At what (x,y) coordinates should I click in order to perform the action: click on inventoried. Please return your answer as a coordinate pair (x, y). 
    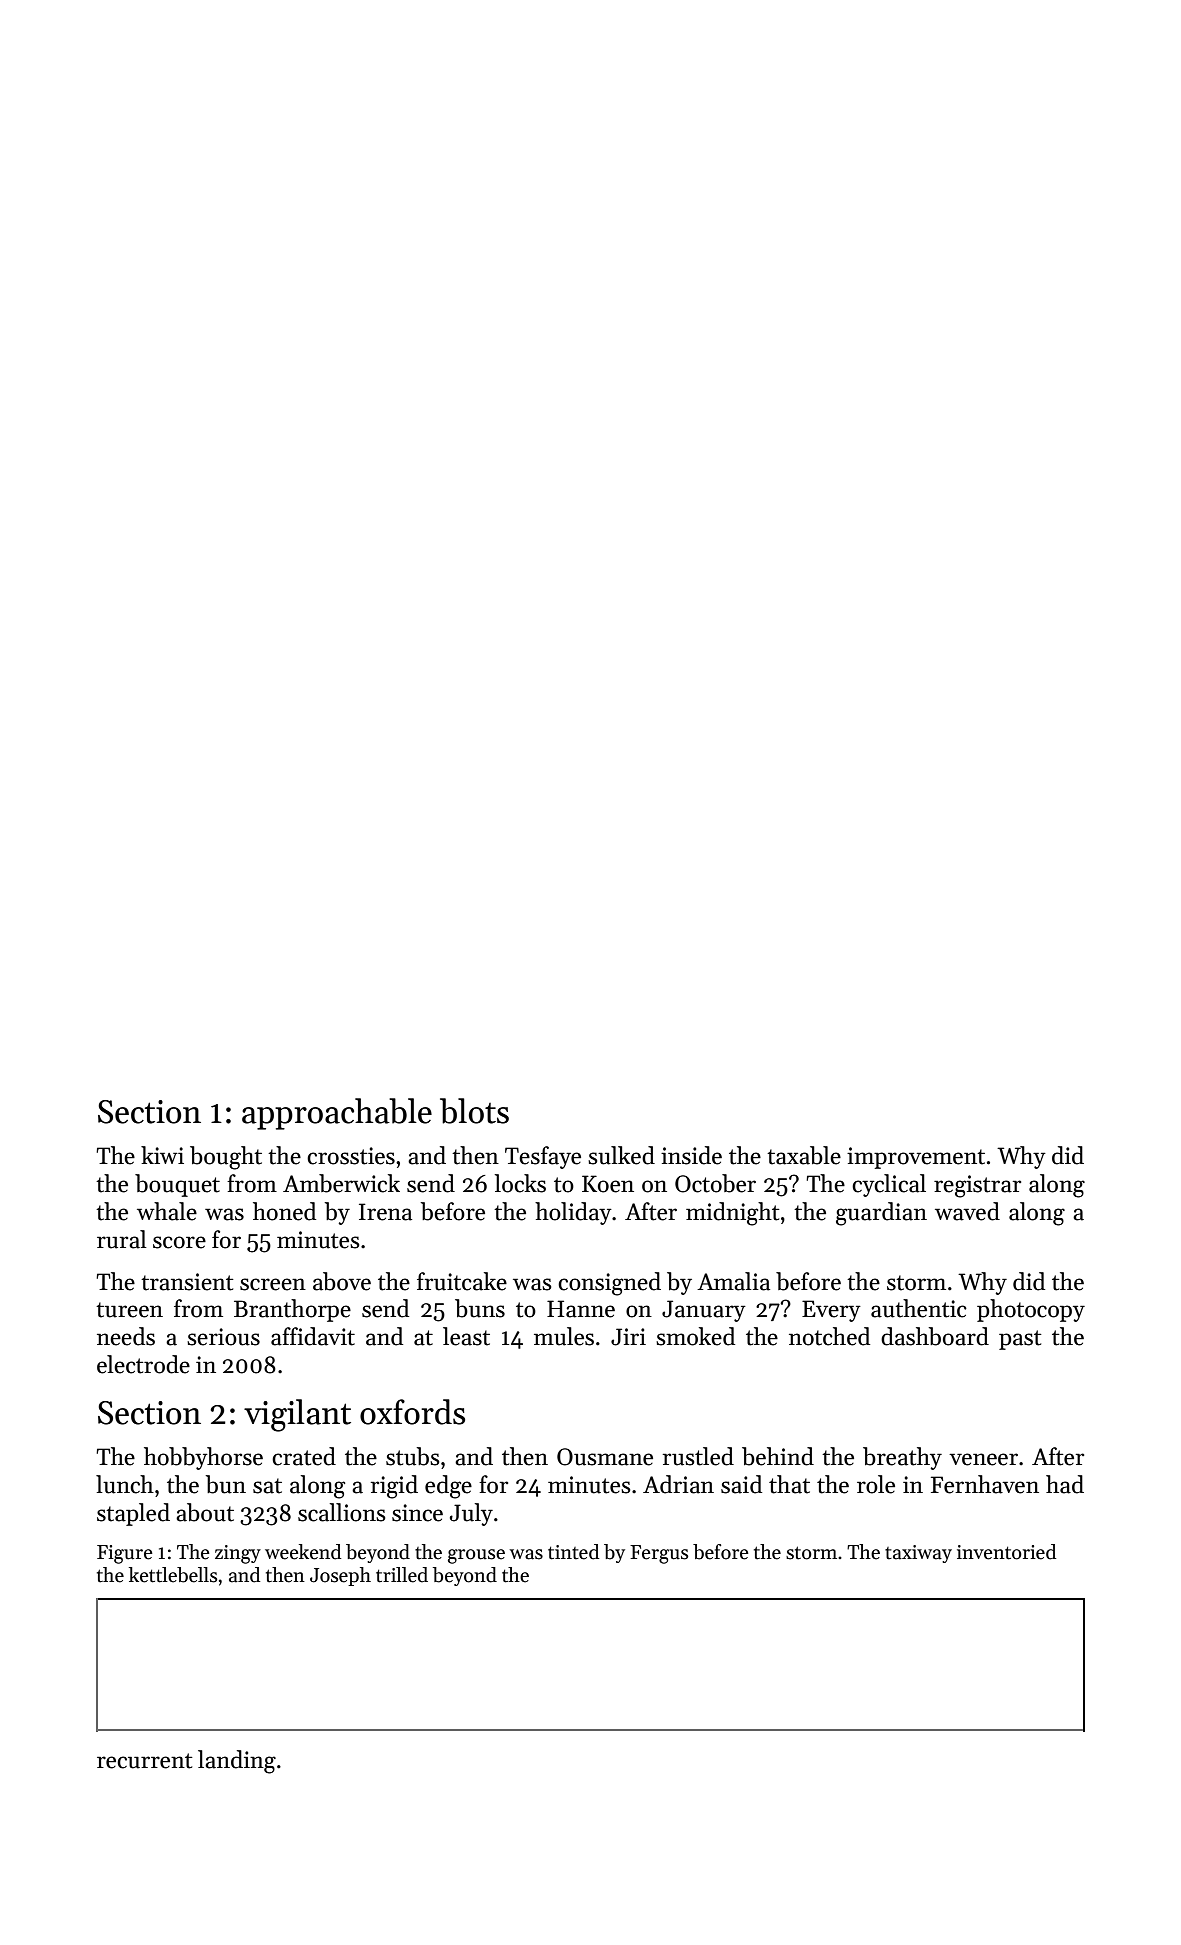
    Looking at the image, I should click on (1006, 1552).
